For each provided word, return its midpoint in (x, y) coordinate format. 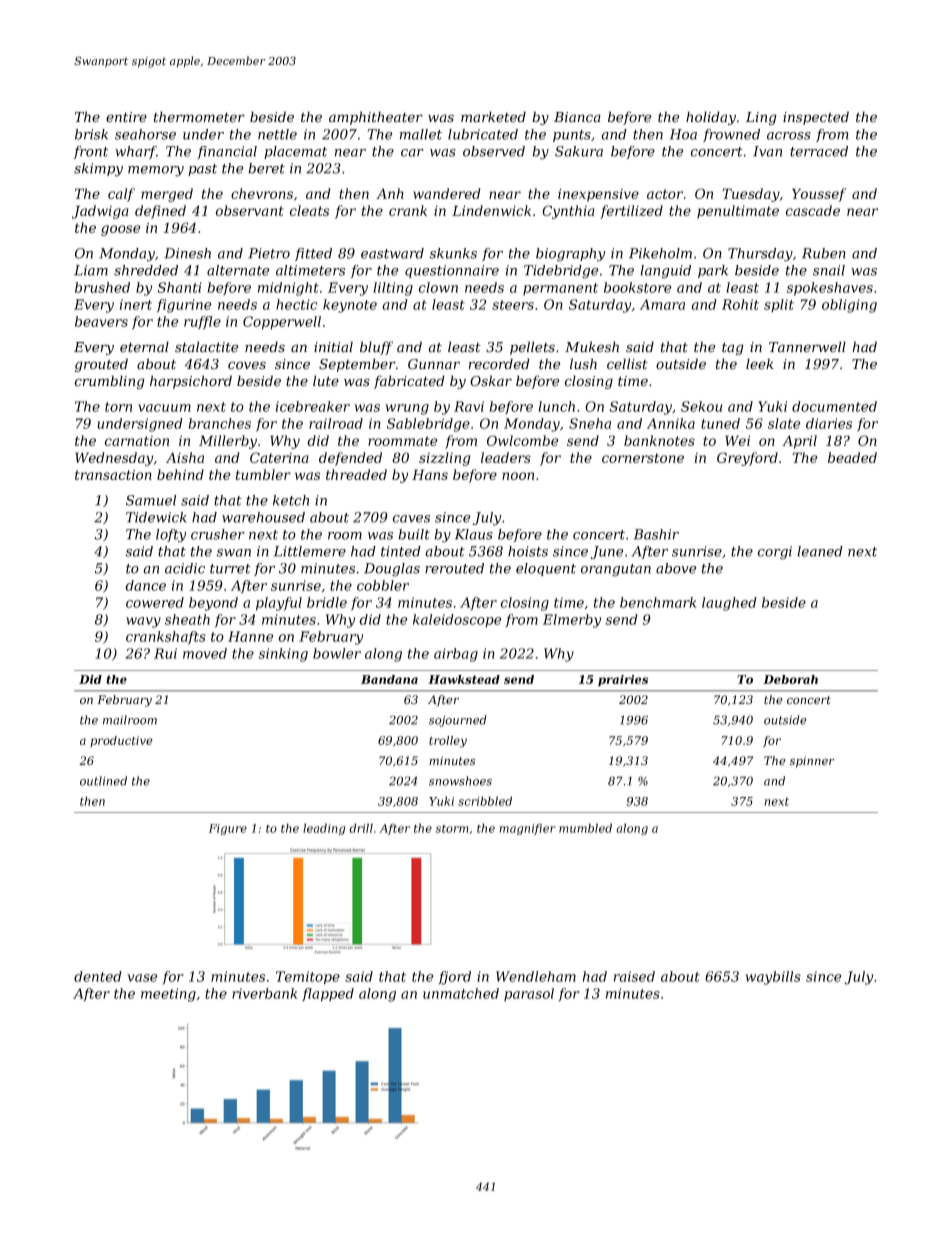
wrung (407, 409)
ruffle (202, 323)
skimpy (98, 170)
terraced (819, 151)
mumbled (585, 828)
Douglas (392, 570)
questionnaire (452, 271)
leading (324, 829)
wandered (447, 193)
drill (361, 828)
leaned (820, 551)
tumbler (263, 474)
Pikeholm (660, 253)
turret (230, 569)
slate (784, 423)
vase (142, 978)
